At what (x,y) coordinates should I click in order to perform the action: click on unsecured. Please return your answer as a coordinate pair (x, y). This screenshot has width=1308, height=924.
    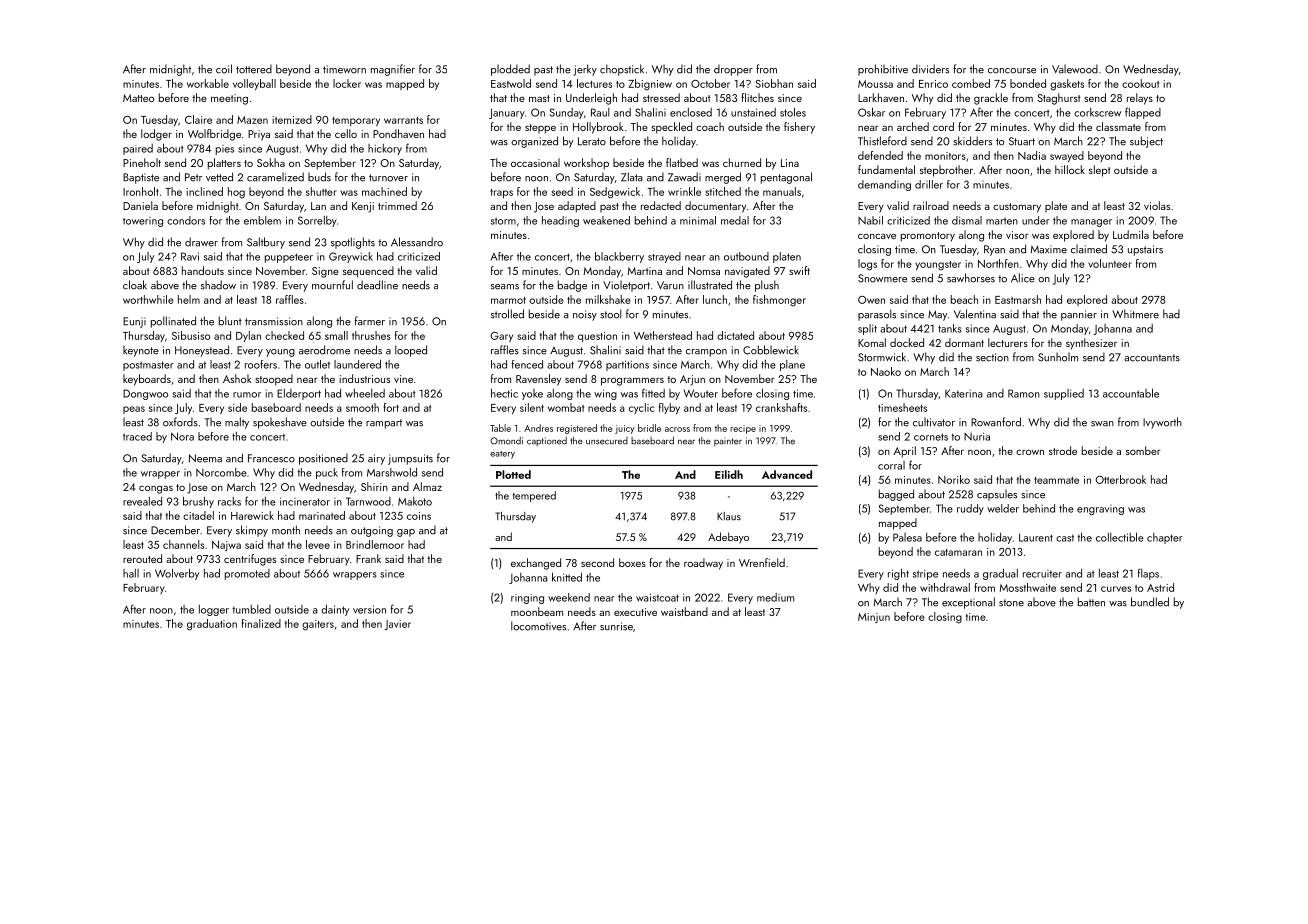
    Looking at the image, I should click on (607, 441).
